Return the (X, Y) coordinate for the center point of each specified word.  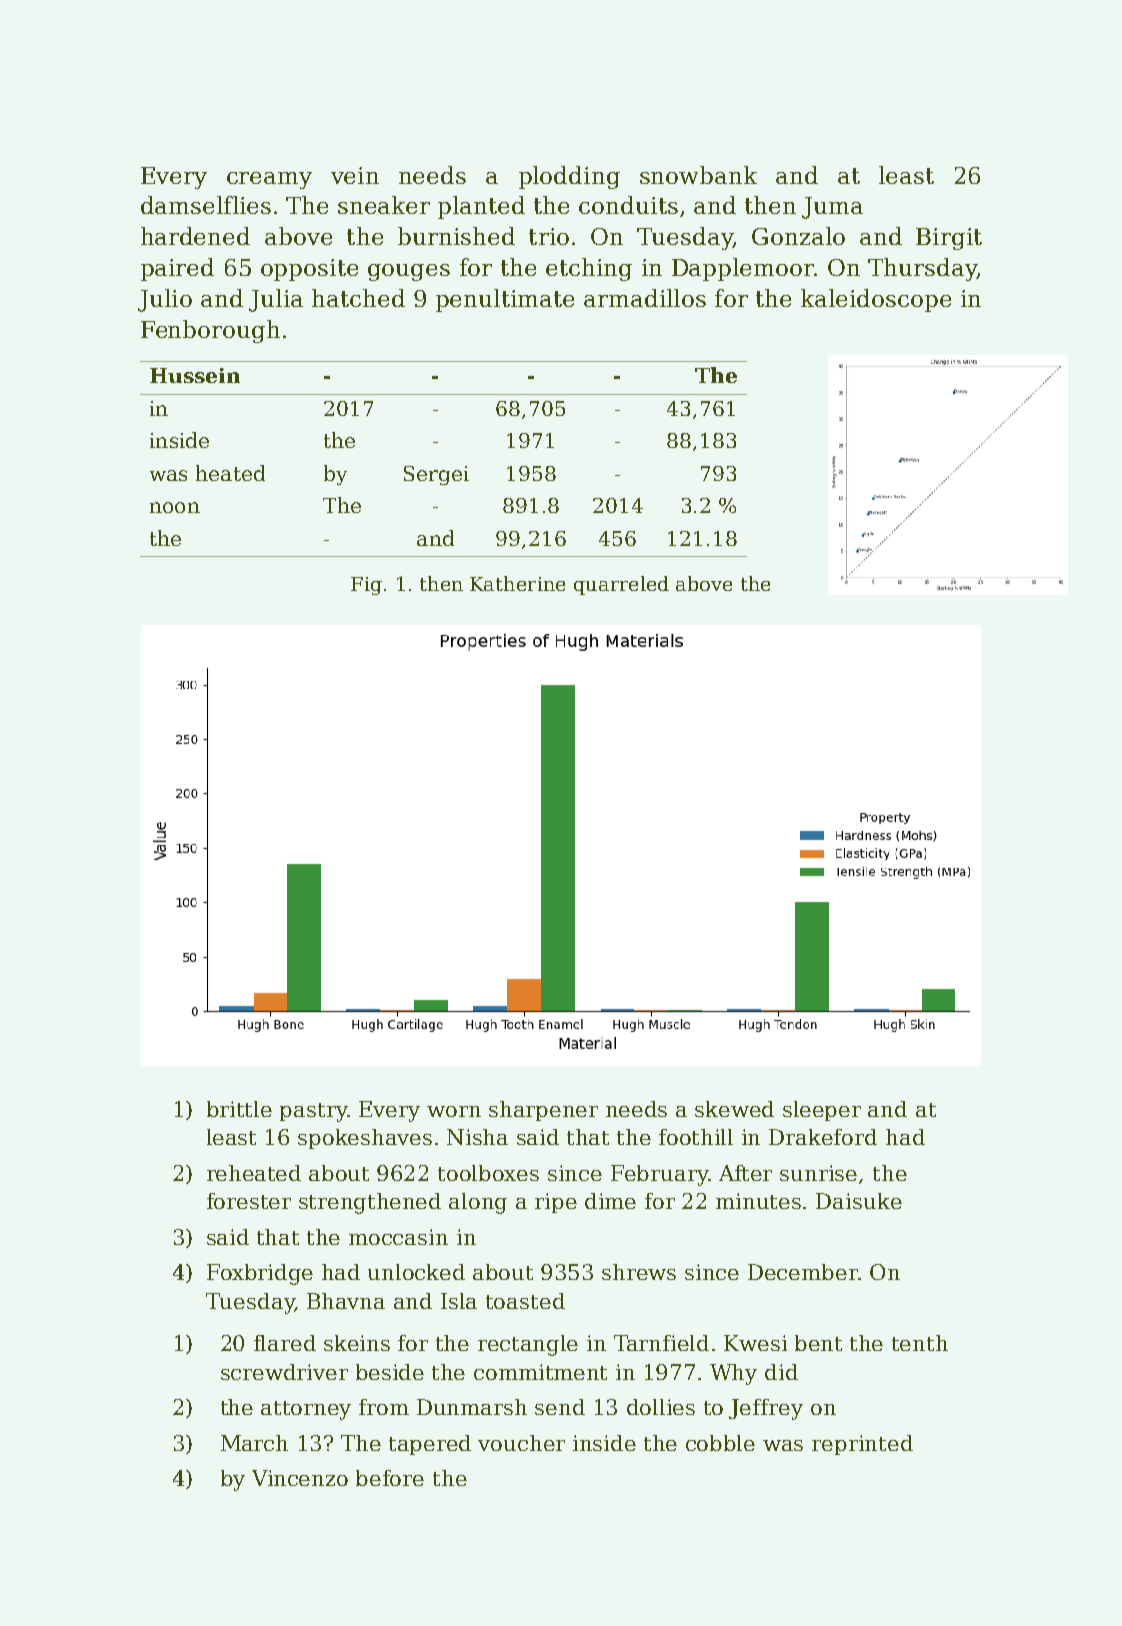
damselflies (206, 205)
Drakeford (823, 1137)
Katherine (517, 583)
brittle (239, 1109)
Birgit (949, 239)
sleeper (822, 1111)
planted (481, 207)
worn (454, 1111)
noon (175, 507)
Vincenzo (300, 1478)
